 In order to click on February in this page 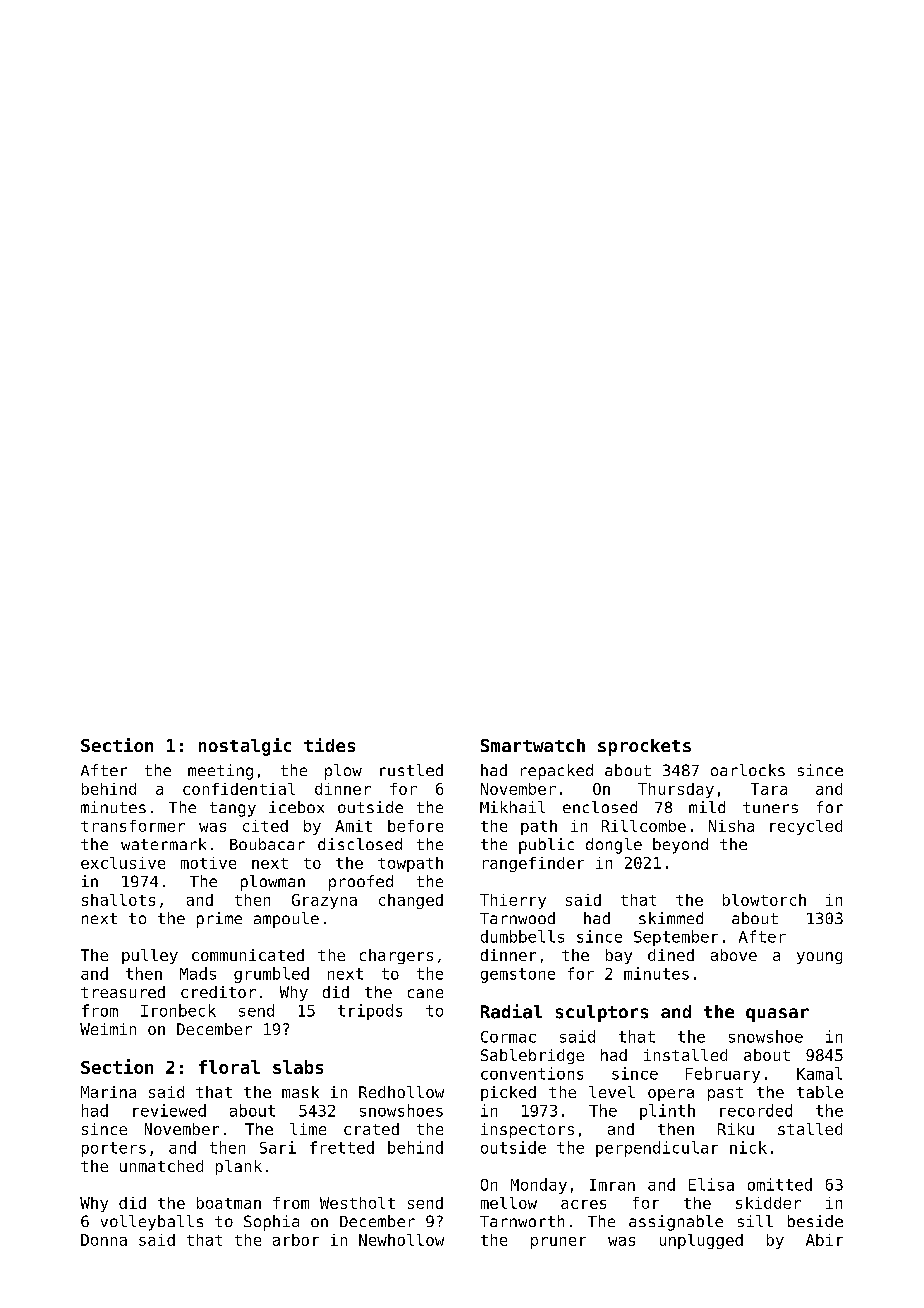, I will do `click(723, 1075)`.
